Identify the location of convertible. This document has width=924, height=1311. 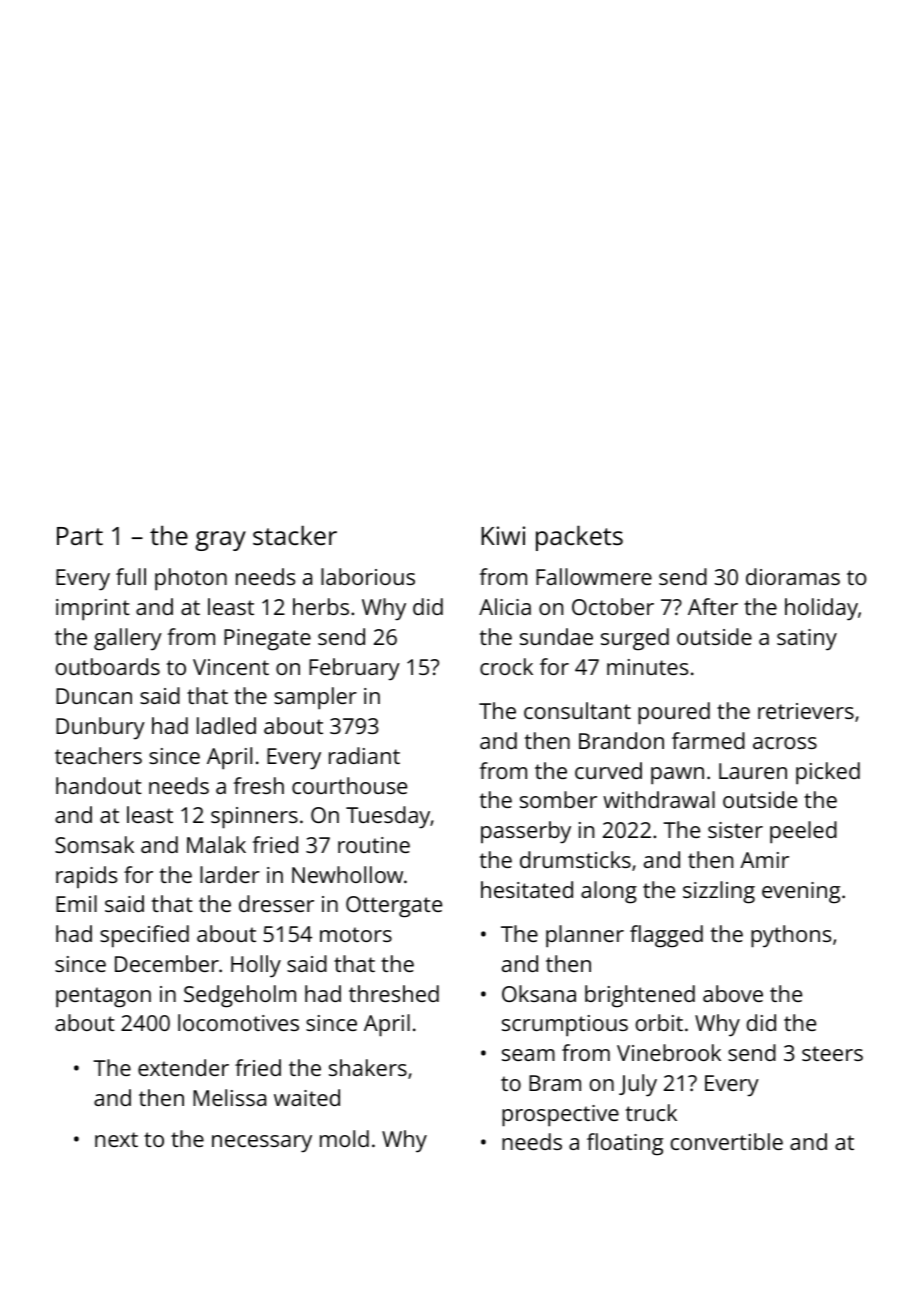
(727, 1141).
